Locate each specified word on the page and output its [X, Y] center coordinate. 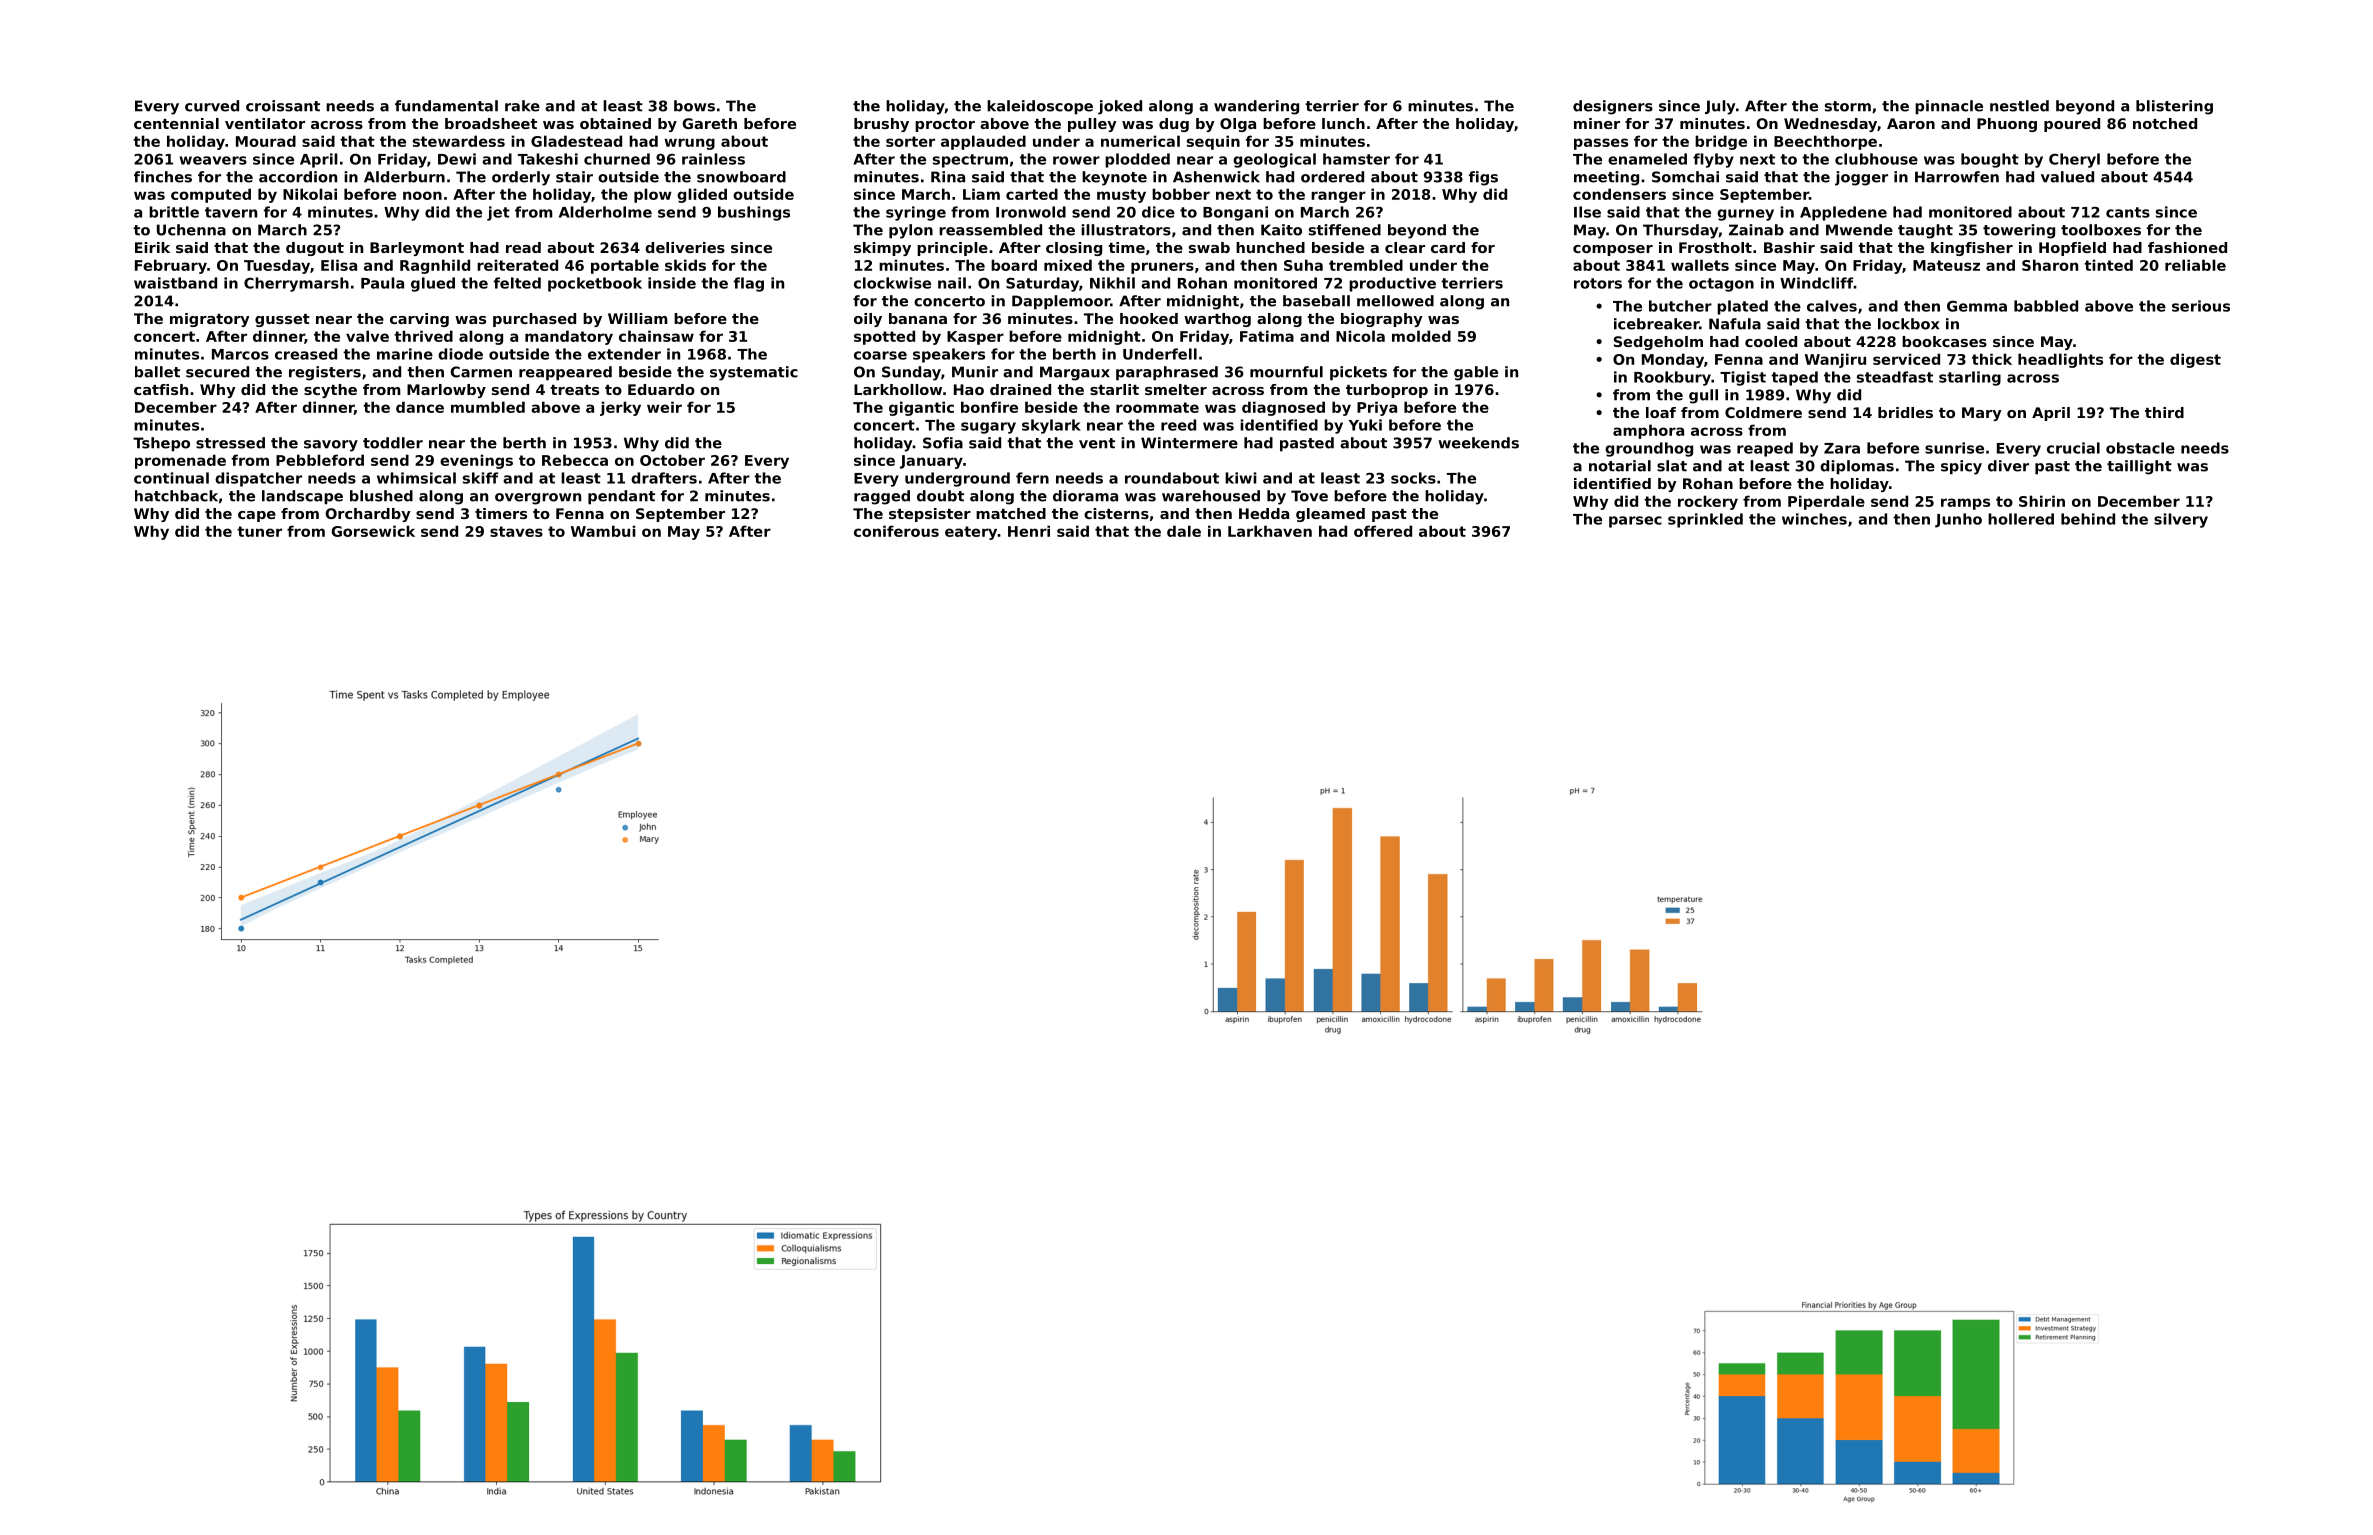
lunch [1343, 123]
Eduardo [661, 389]
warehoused [1211, 496]
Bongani [1235, 213]
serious [2201, 306]
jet [498, 213]
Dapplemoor [1061, 302]
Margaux [1075, 373]
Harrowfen [1957, 177]
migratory [210, 320]
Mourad [266, 141]
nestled [2019, 106]
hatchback [176, 496]
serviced [1906, 359]
